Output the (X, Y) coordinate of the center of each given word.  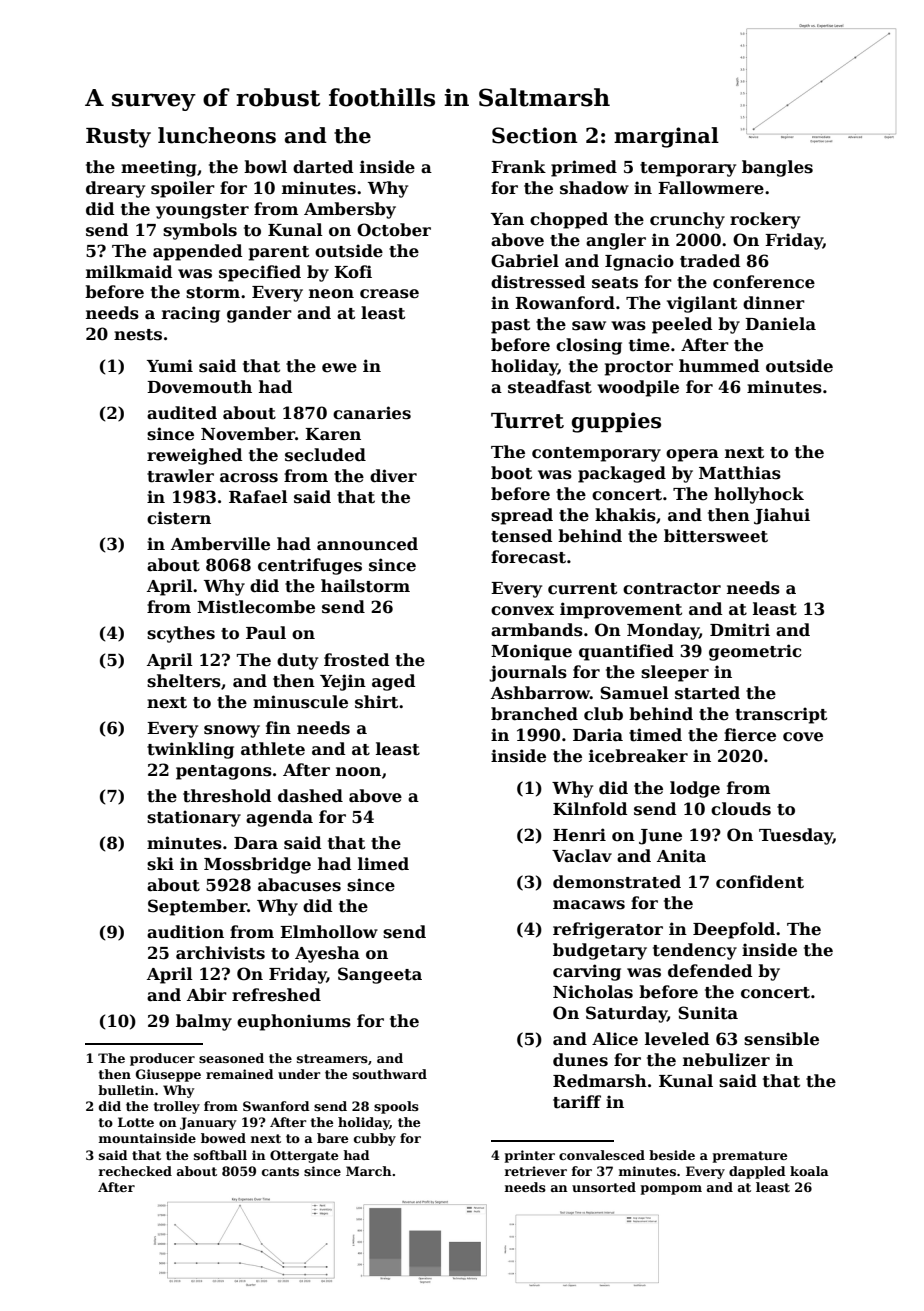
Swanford (276, 1106)
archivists (220, 953)
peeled (682, 325)
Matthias (740, 473)
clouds (741, 809)
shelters (184, 681)
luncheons (217, 135)
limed (383, 864)
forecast (528, 557)
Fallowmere (711, 188)
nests (138, 335)
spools (396, 1107)
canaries (372, 413)
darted (323, 167)
